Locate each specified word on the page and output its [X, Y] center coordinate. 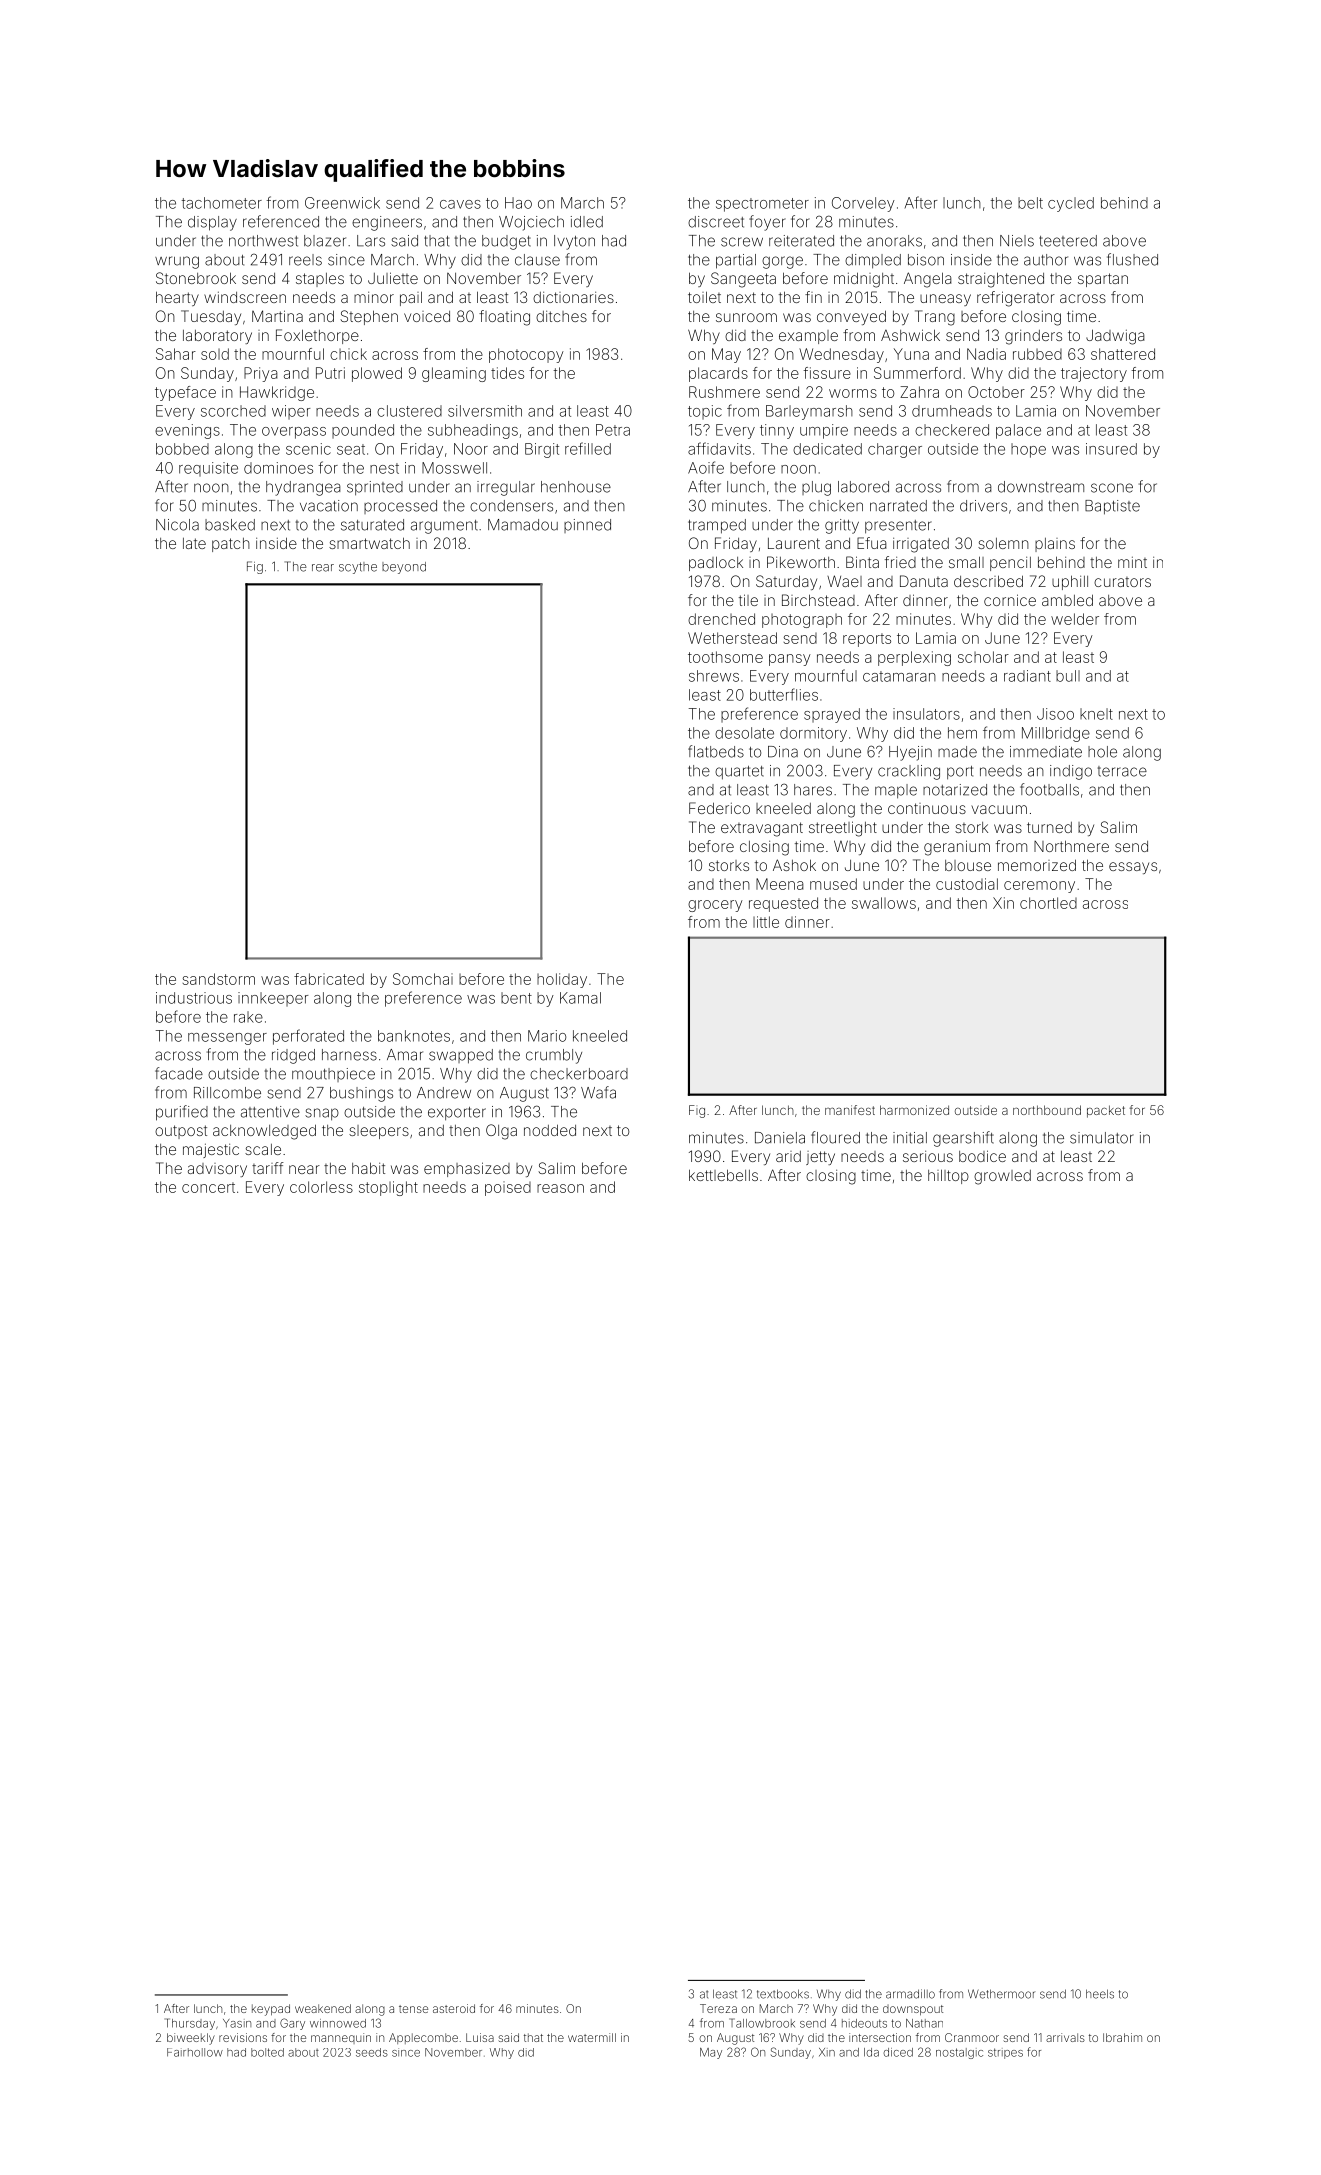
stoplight [388, 1188]
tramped [717, 526]
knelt [1096, 714]
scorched [233, 411]
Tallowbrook [762, 2023]
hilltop [948, 1176]
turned [1049, 827]
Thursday [190, 2024]
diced [898, 2052]
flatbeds [716, 751]
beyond [404, 568]
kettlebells [723, 1175]
